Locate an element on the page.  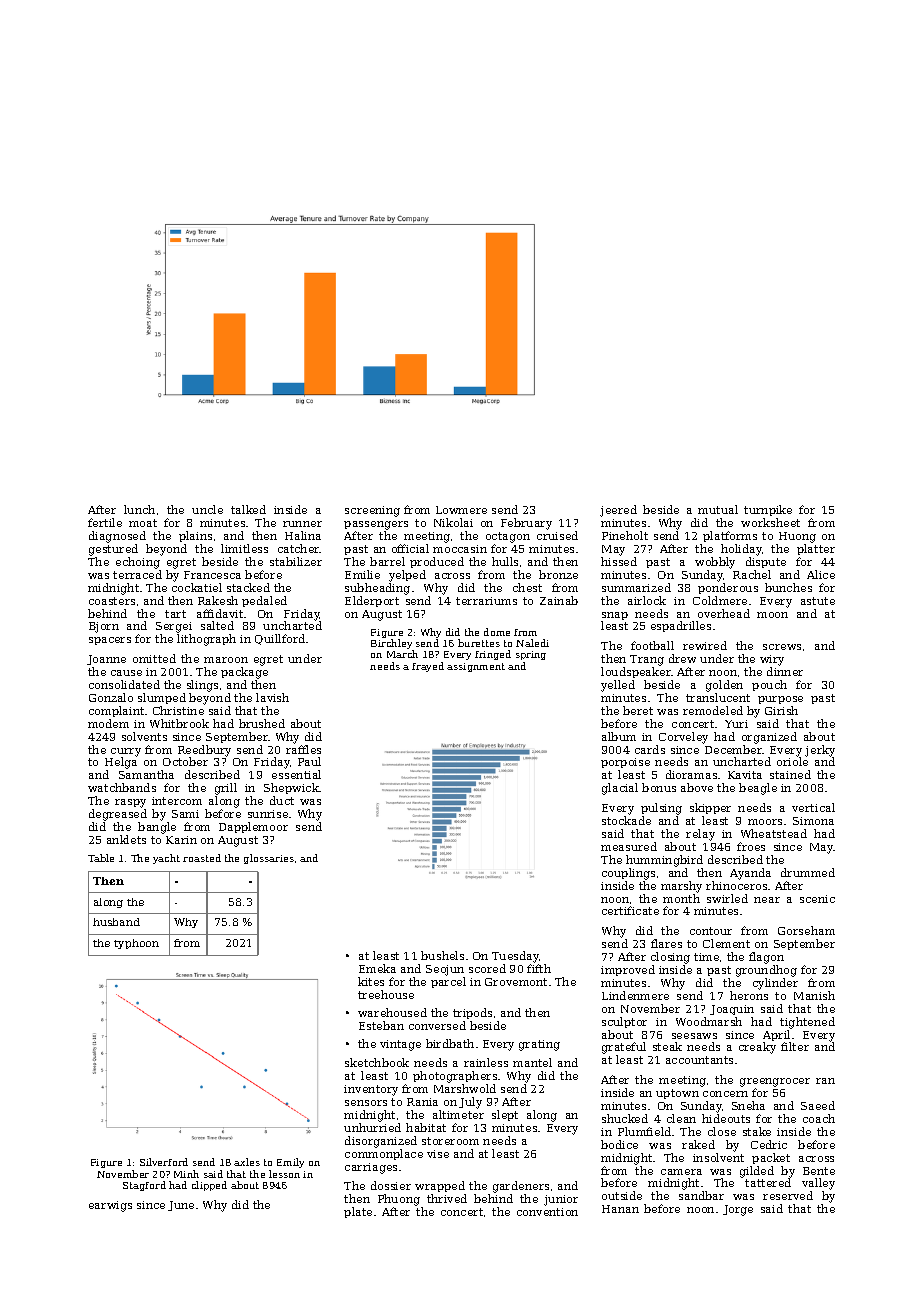
fifth is located at coordinates (539, 968).
